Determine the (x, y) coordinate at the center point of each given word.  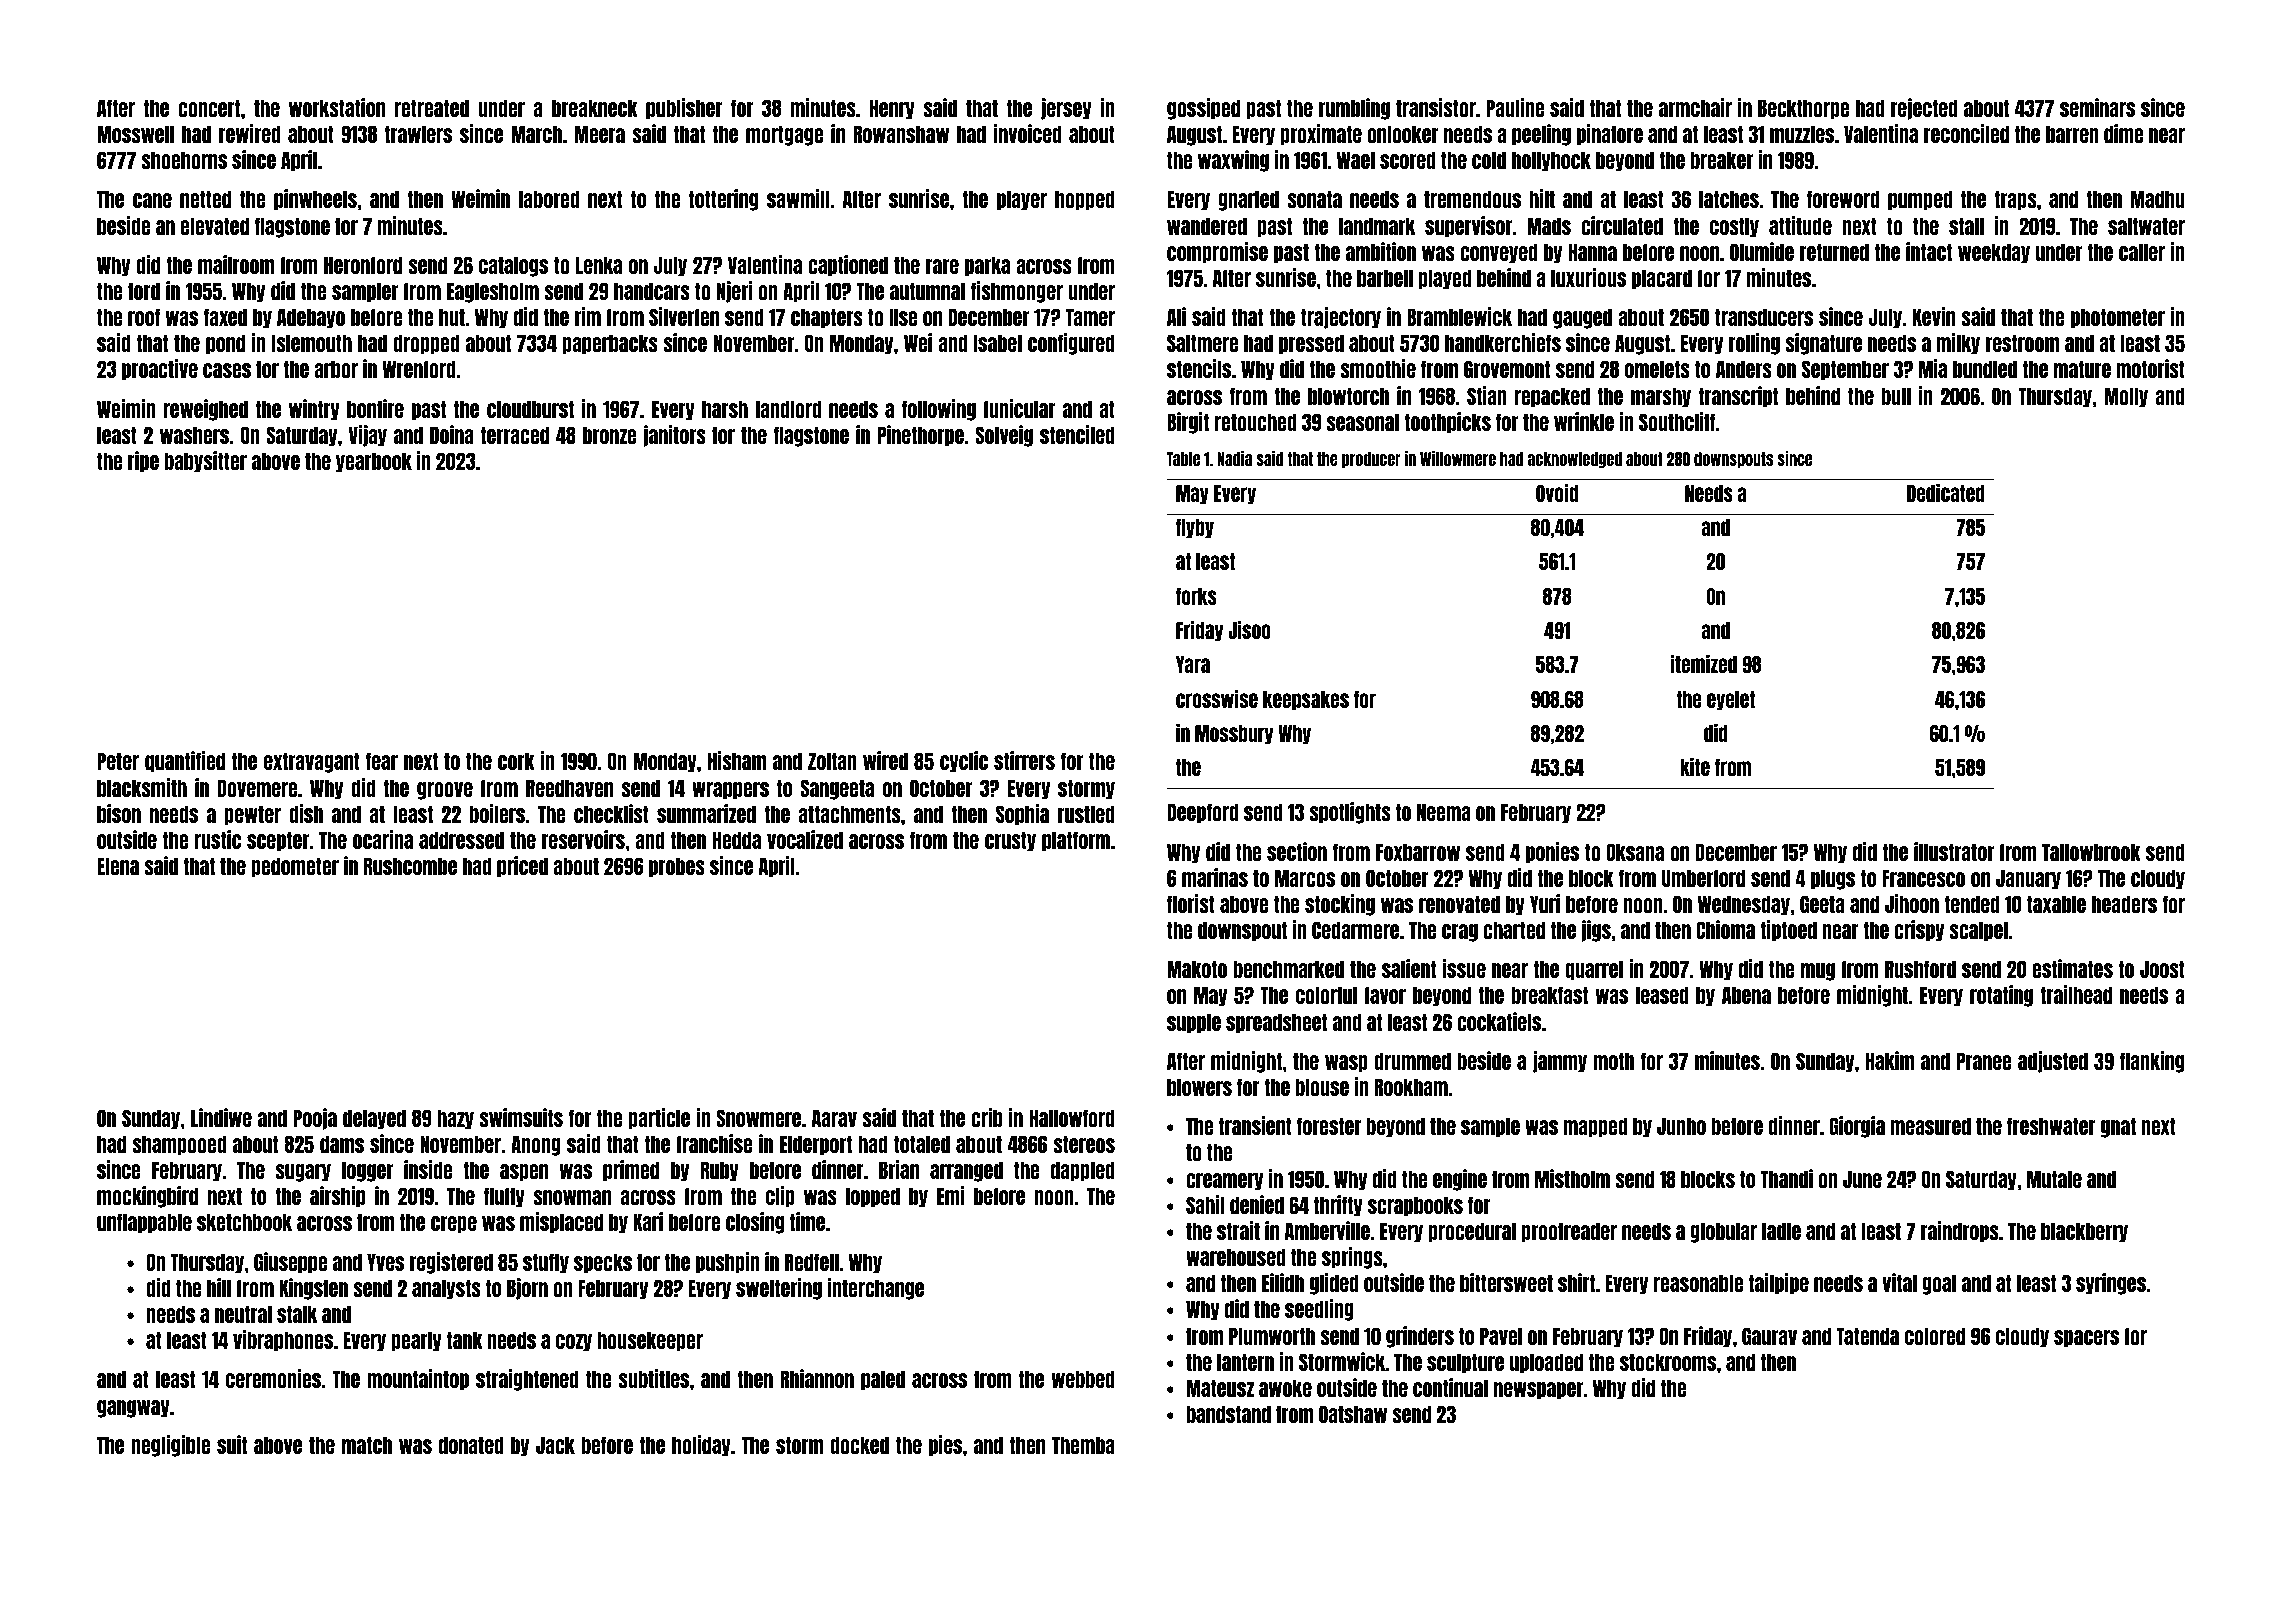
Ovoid (1557, 493)
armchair (1695, 107)
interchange (875, 1289)
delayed (374, 1119)
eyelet (1731, 701)
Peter (118, 761)
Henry (892, 109)
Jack (555, 1445)
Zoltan (832, 761)
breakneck (595, 108)
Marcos (1305, 878)
